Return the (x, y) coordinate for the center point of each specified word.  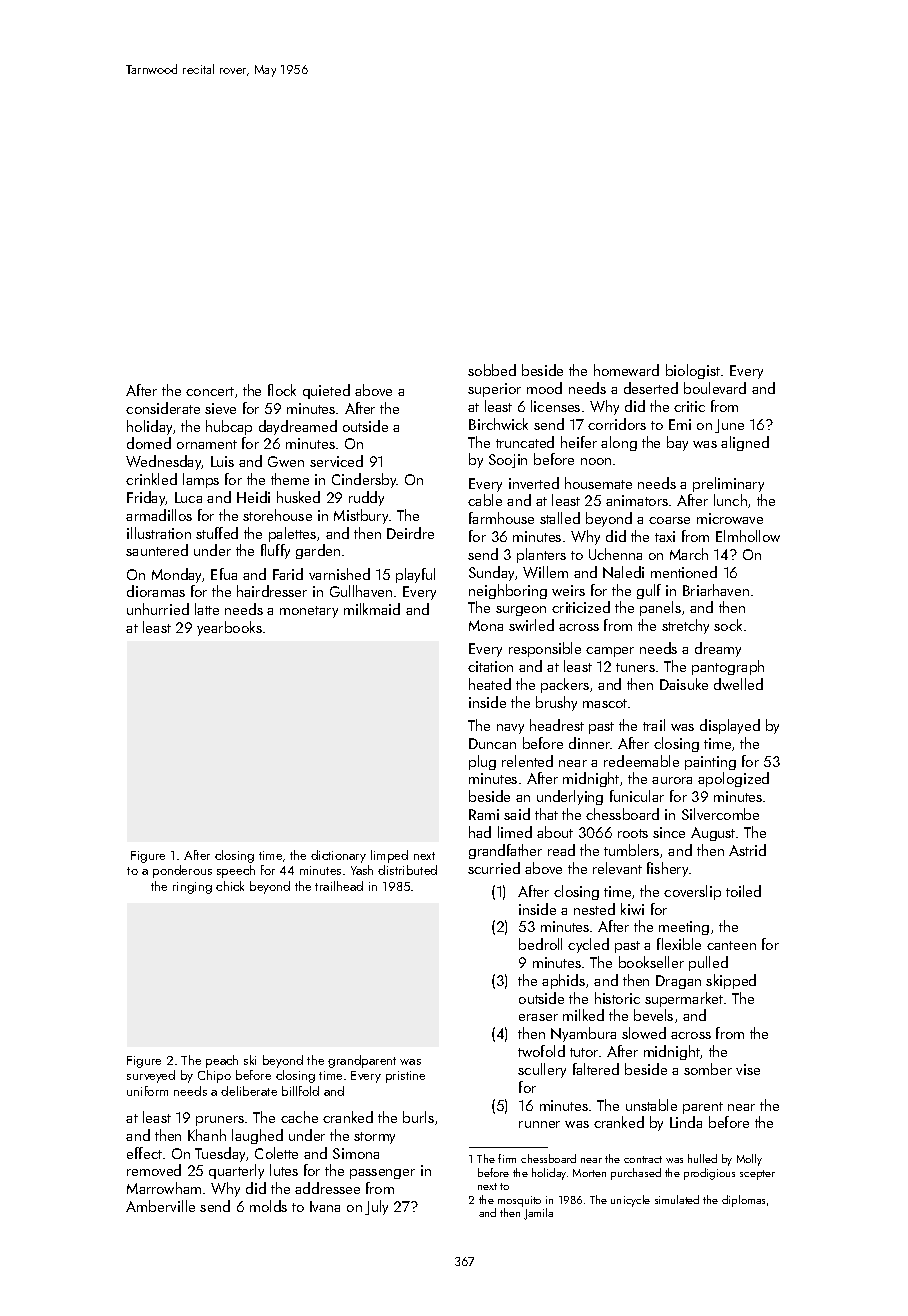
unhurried (158, 609)
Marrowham (164, 1188)
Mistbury (361, 516)
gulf (649, 591)
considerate (163, 408)
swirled (531, 625)
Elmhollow (748, 536)
